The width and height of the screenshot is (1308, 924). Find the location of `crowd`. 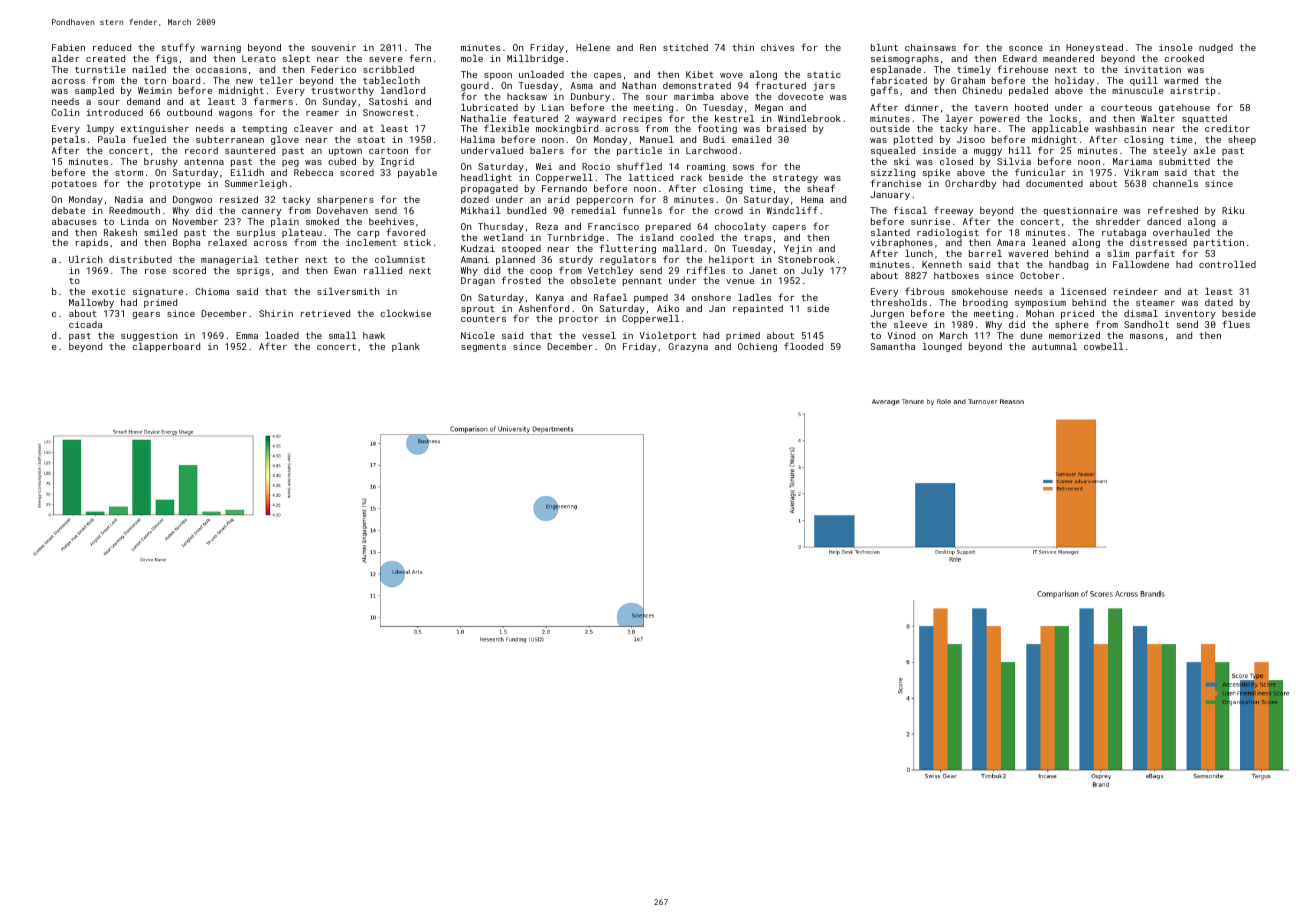

crowd is located at coordinates (729, 210).
